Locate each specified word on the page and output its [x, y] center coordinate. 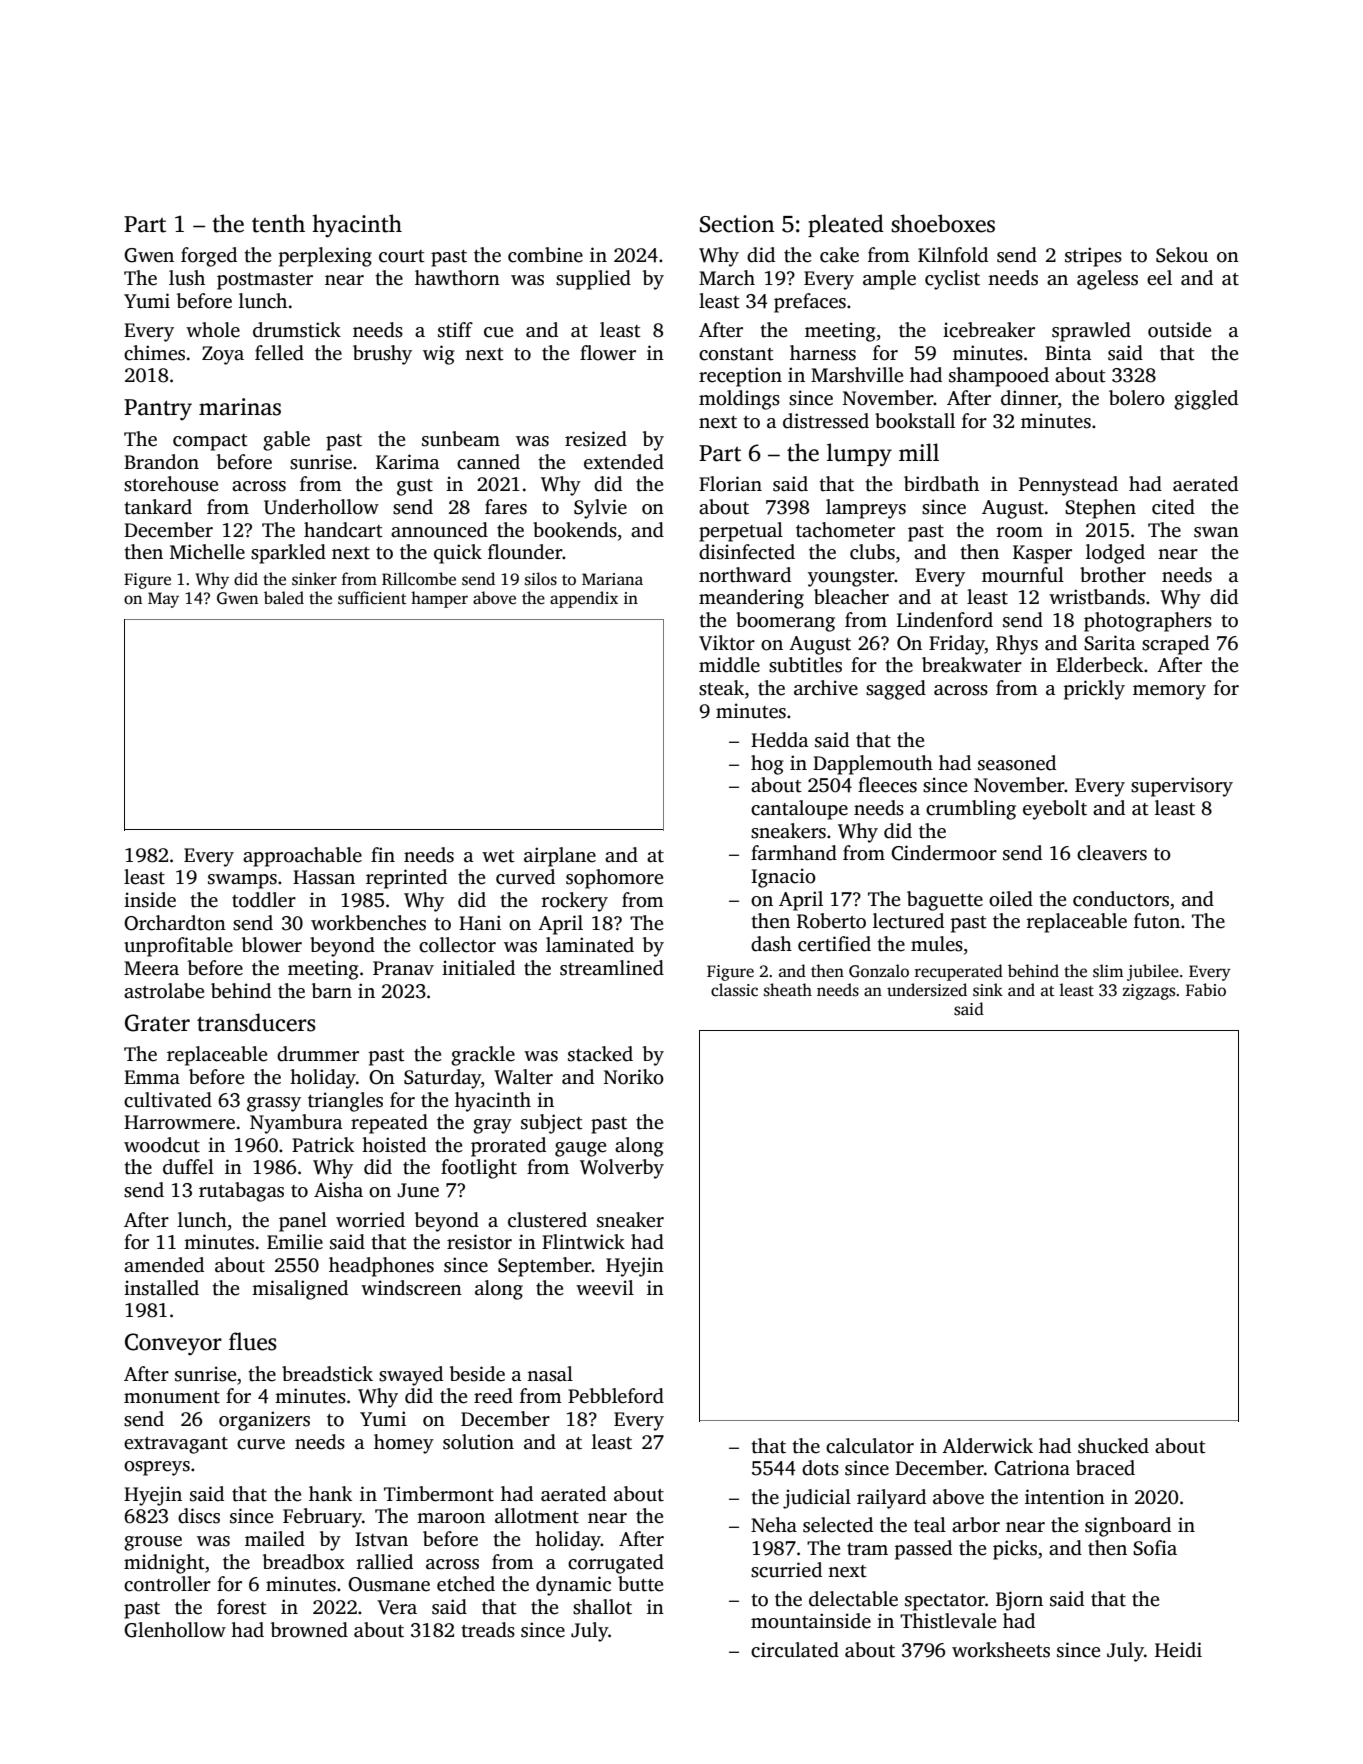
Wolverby [622, 1169]
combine [545, 255]
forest [242, 1607]
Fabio [1206, 989]
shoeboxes [943, 223]
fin [383, 854]
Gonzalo [879, 971]
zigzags [1149, 992]
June [418, 1190]
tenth [278, 223]
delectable [853, 1599]
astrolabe [164, 991]
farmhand [794, 853]
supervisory [1182, 787]
